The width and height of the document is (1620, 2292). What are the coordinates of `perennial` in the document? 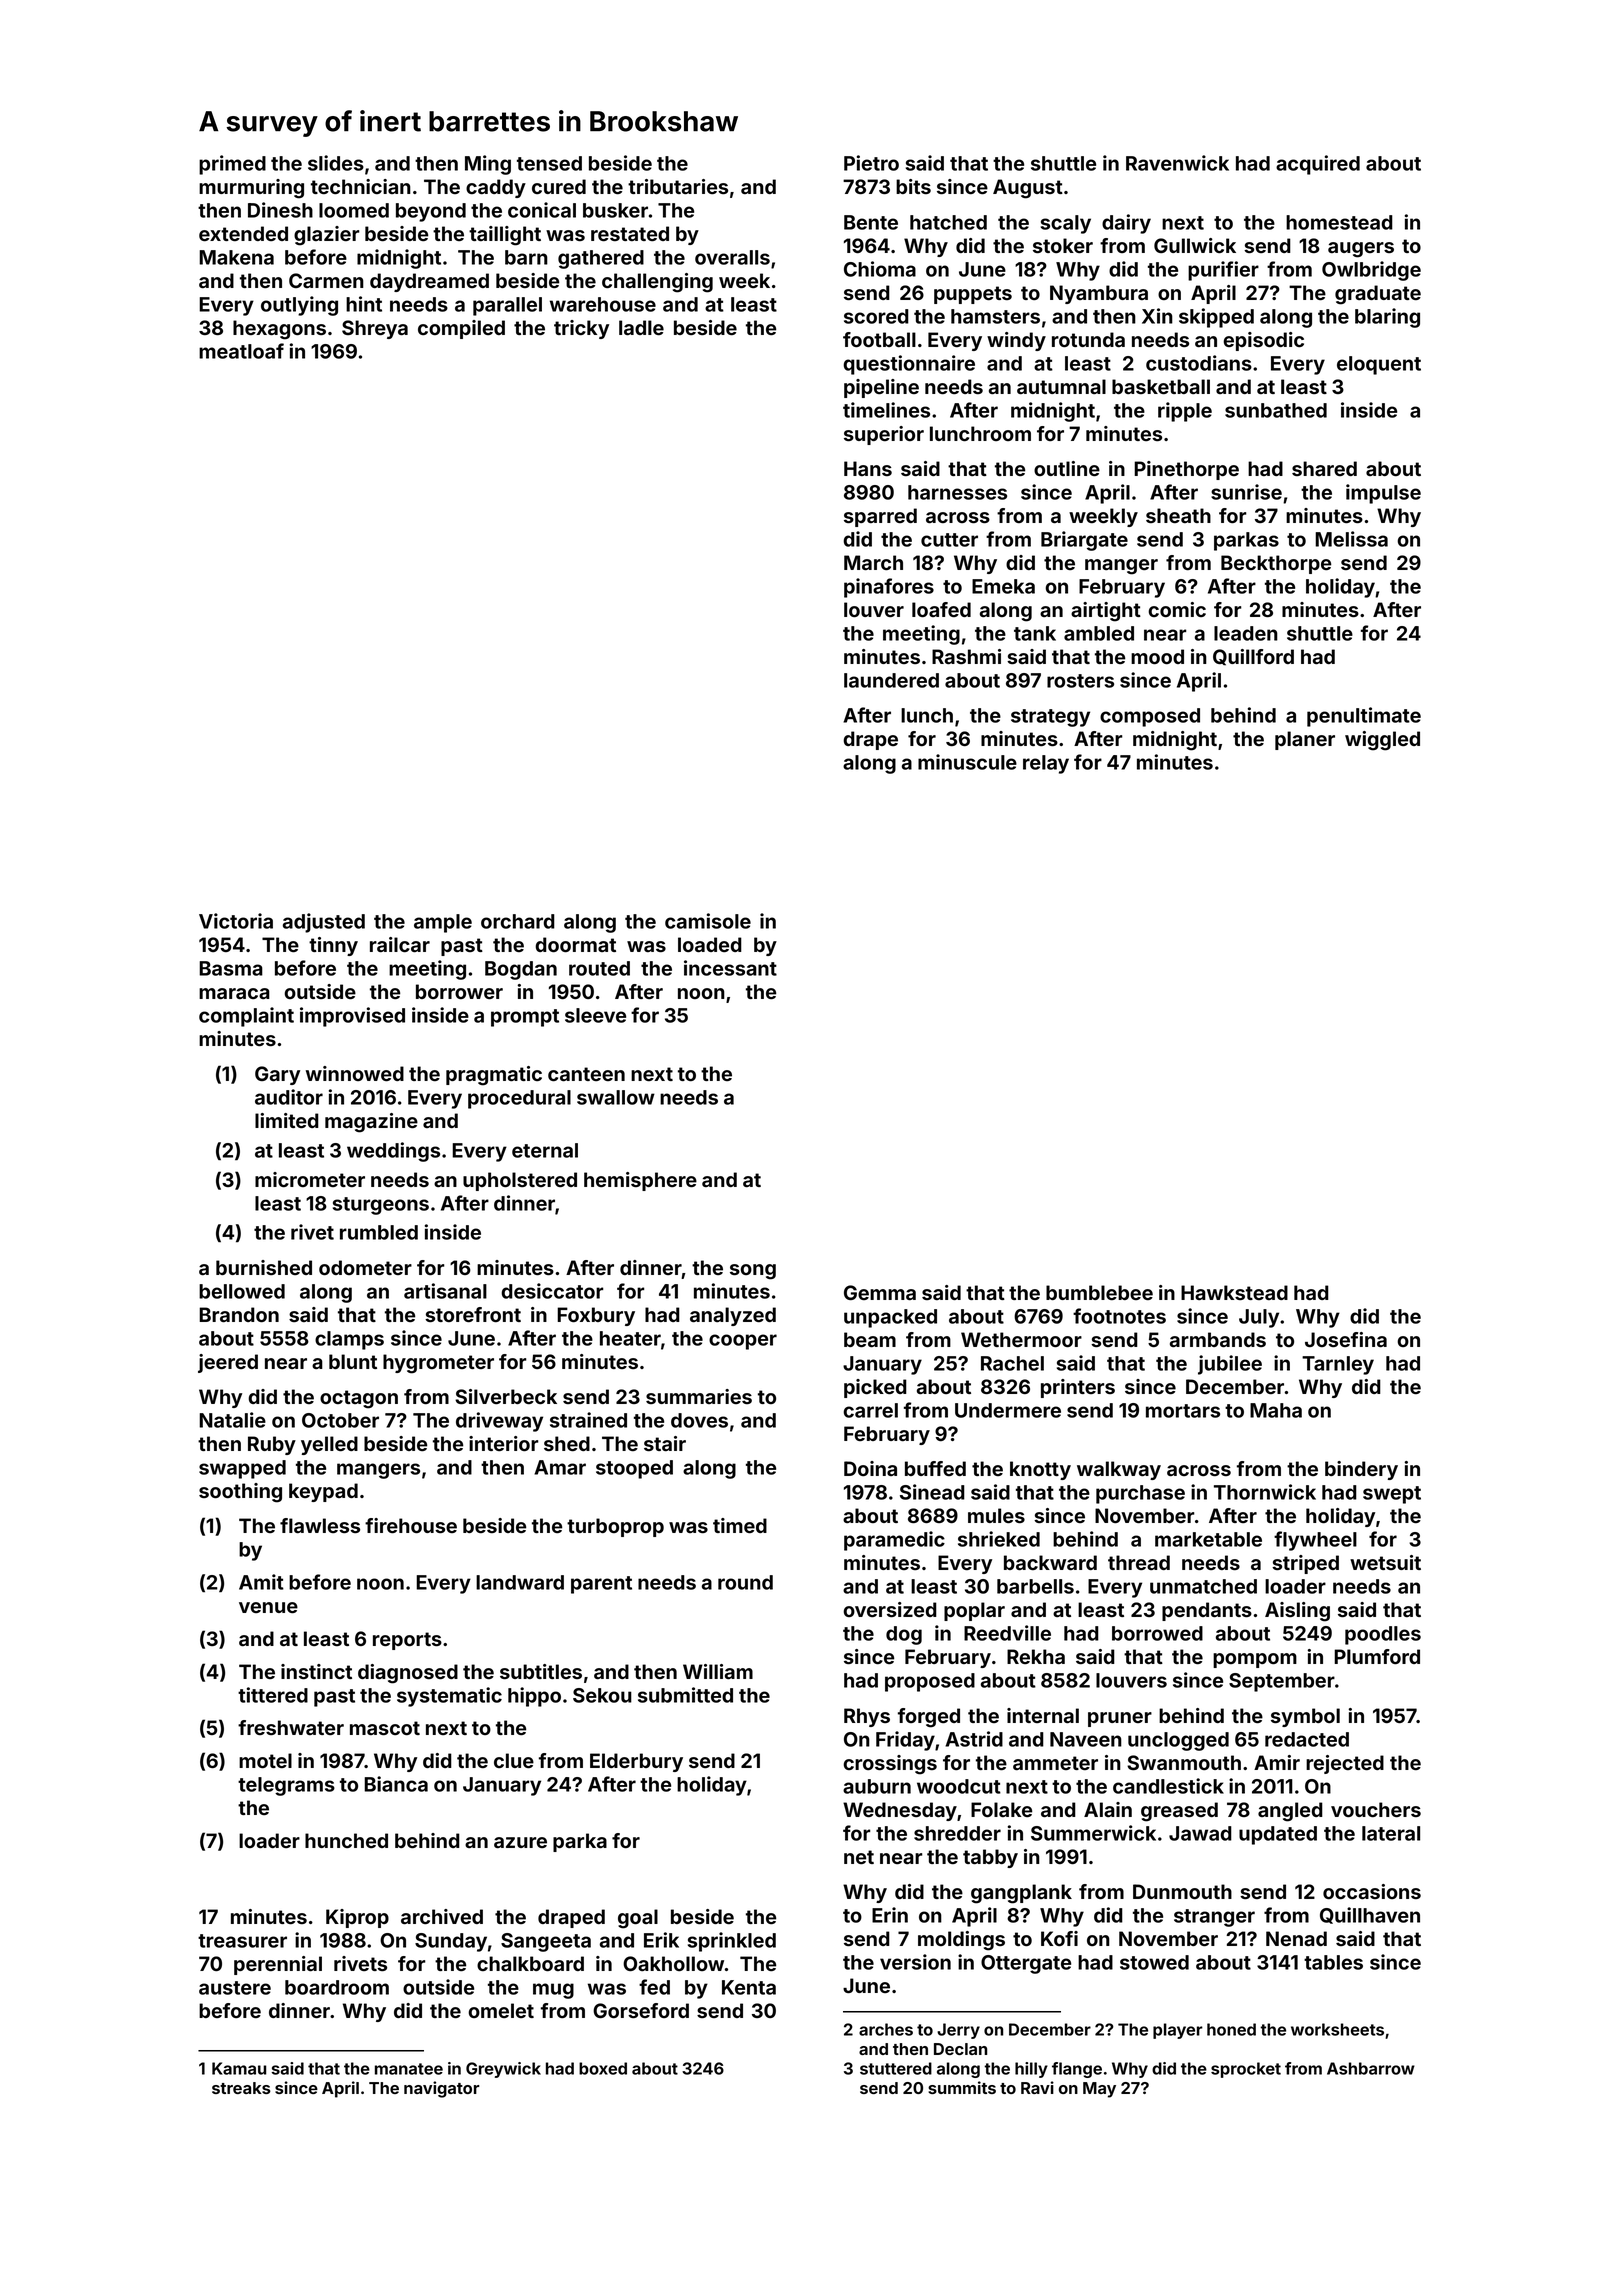 It's located at (278, 1965).
